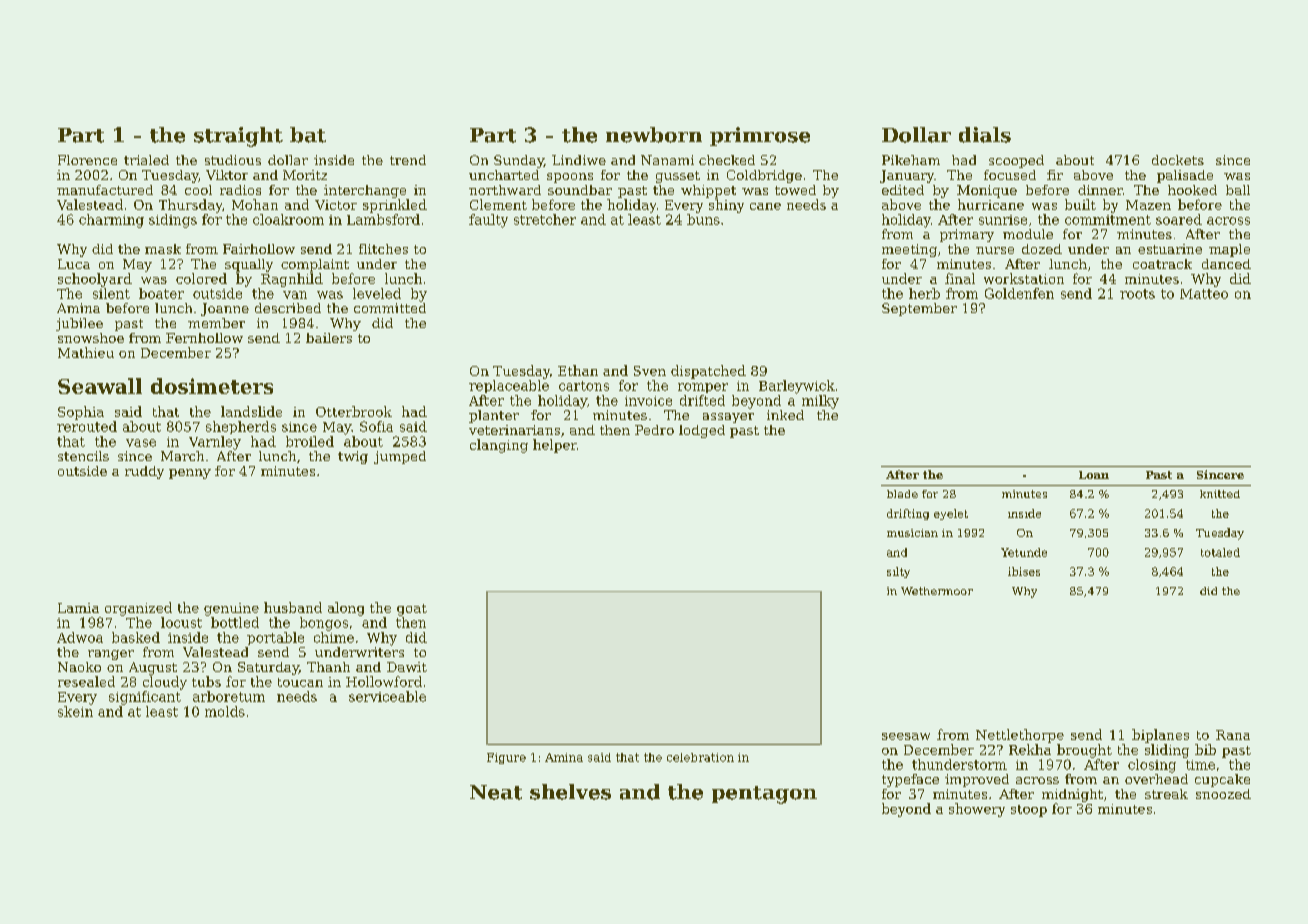 This screenshot has height=924, width=1308. I want to click on dispatched, so click(708, 372).
